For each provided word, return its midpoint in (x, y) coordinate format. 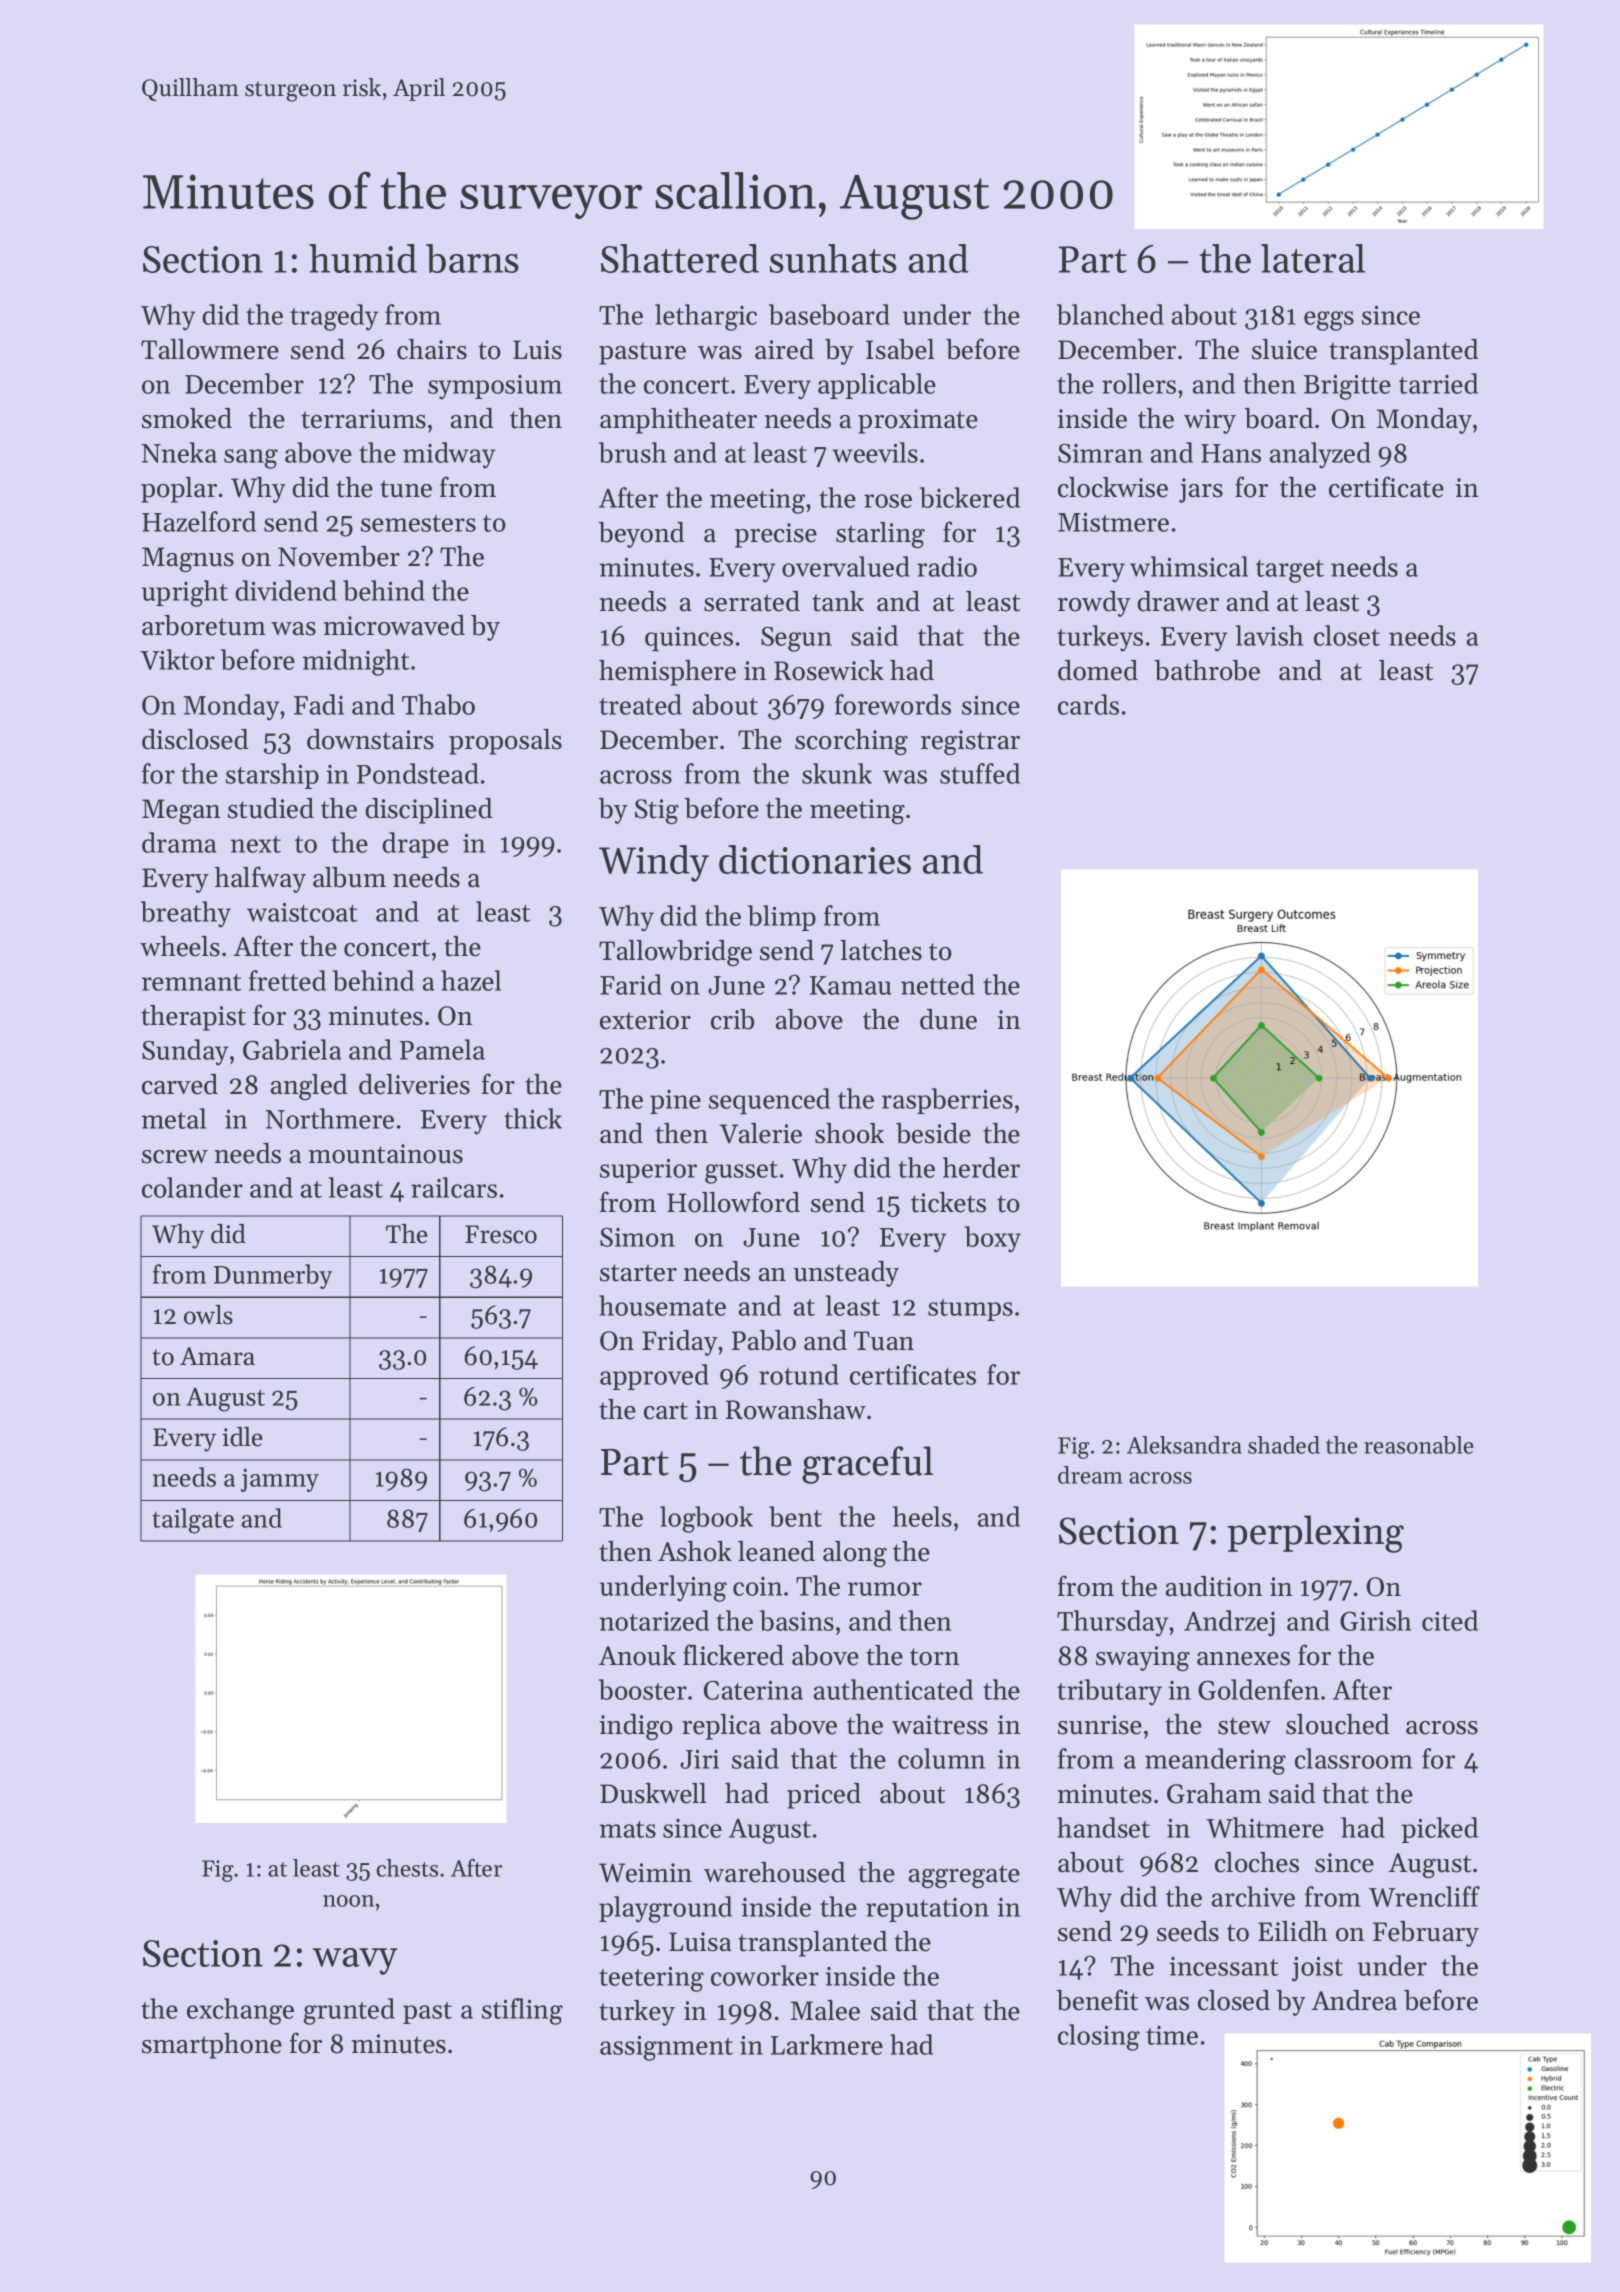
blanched (1110, 314)
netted (938, 984)
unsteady (846, 1274)
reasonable (1419, 1445)
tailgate (193, 1521)
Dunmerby (273, 1276)
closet (1347, 635)
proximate (918, 421)
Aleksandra (1184, 1445)
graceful (867, 1465)
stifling (522, 2011)
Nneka (179, 452)
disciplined (428, 811)
